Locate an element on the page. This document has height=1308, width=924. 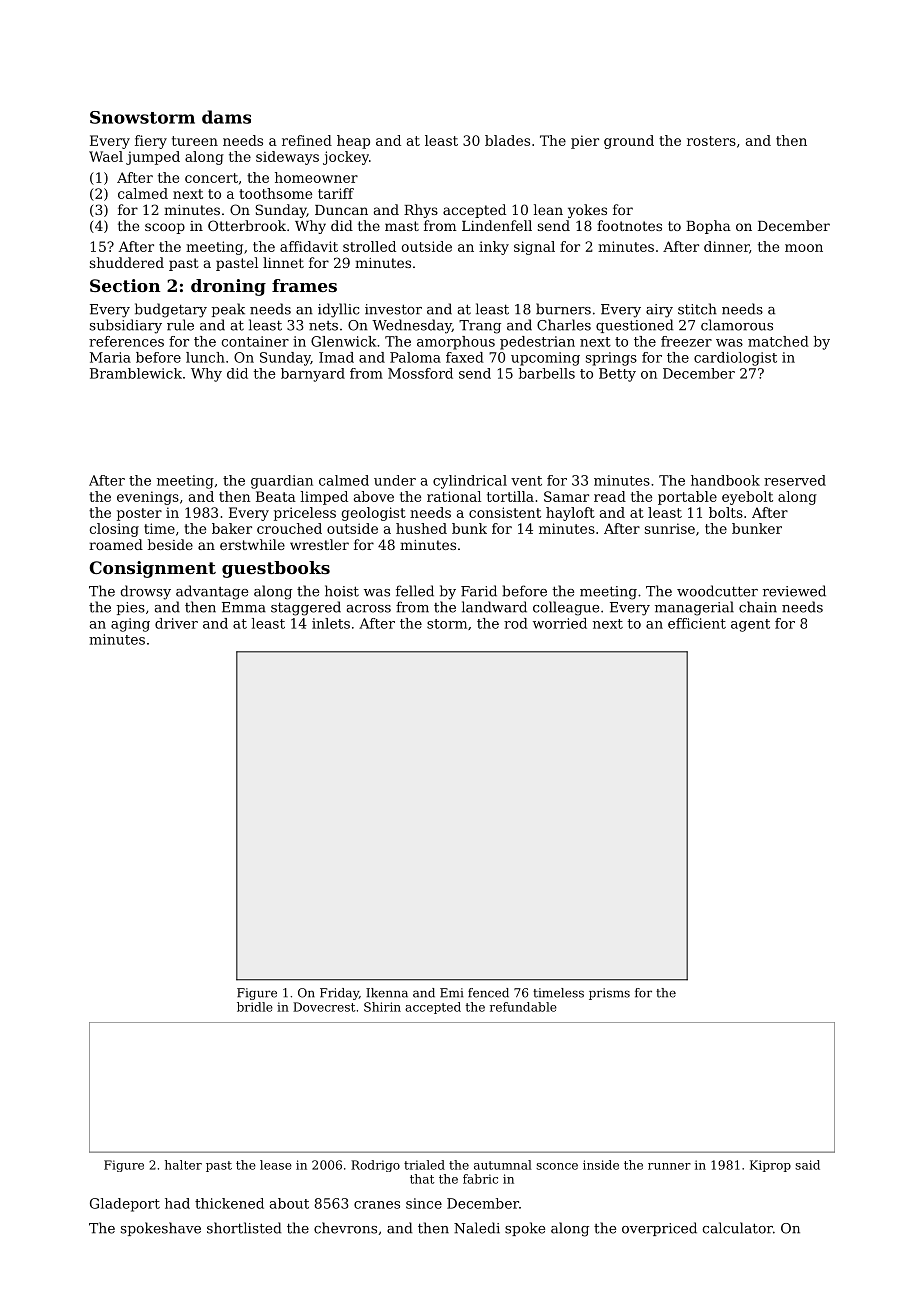
Bramblewick is located at coordinates (136, 373).
